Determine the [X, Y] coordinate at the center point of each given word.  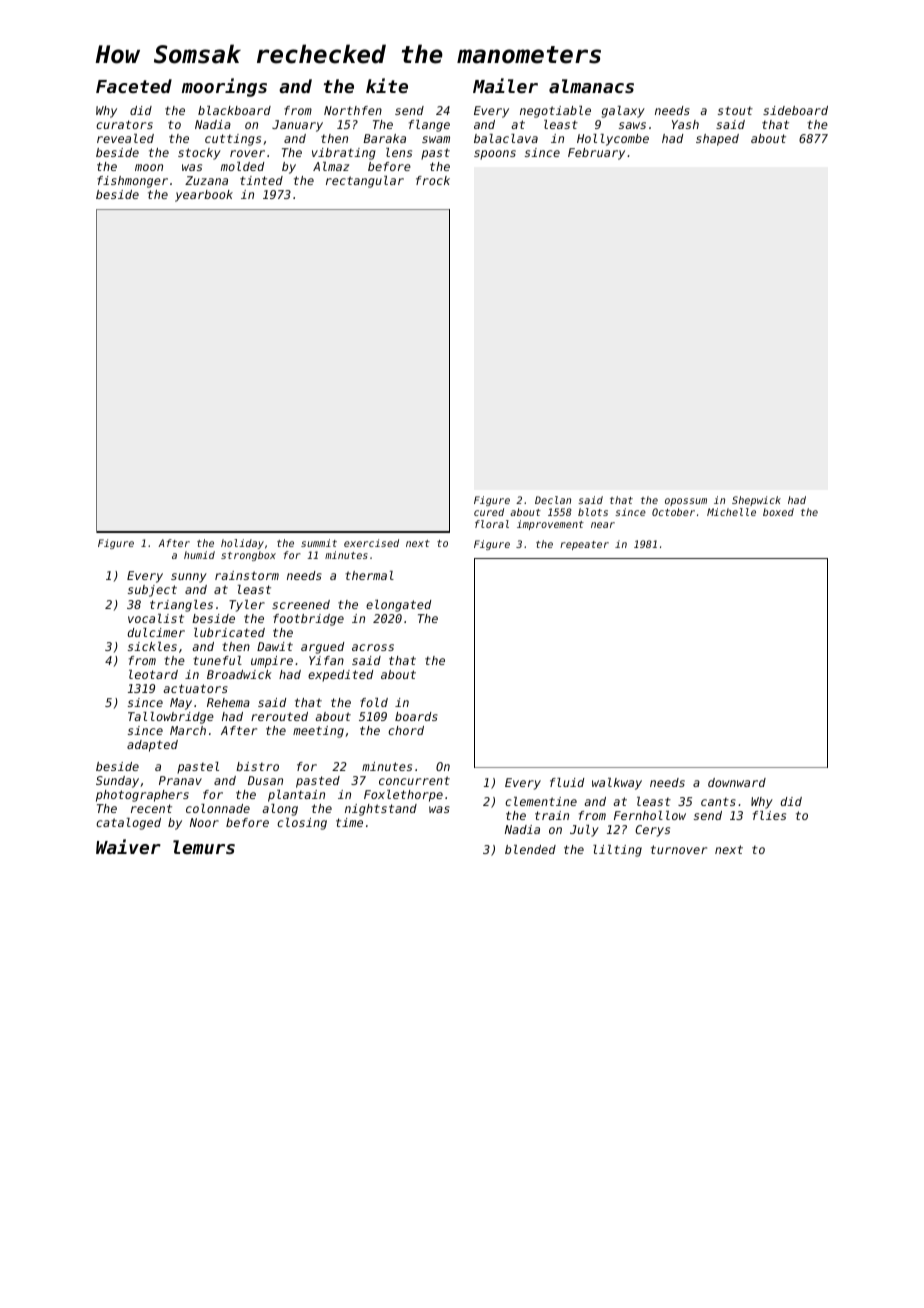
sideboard [795, 110]
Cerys [652, 831]
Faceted [134, 86]
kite [387, 85]
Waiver [128, 846]
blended [530, 849]
